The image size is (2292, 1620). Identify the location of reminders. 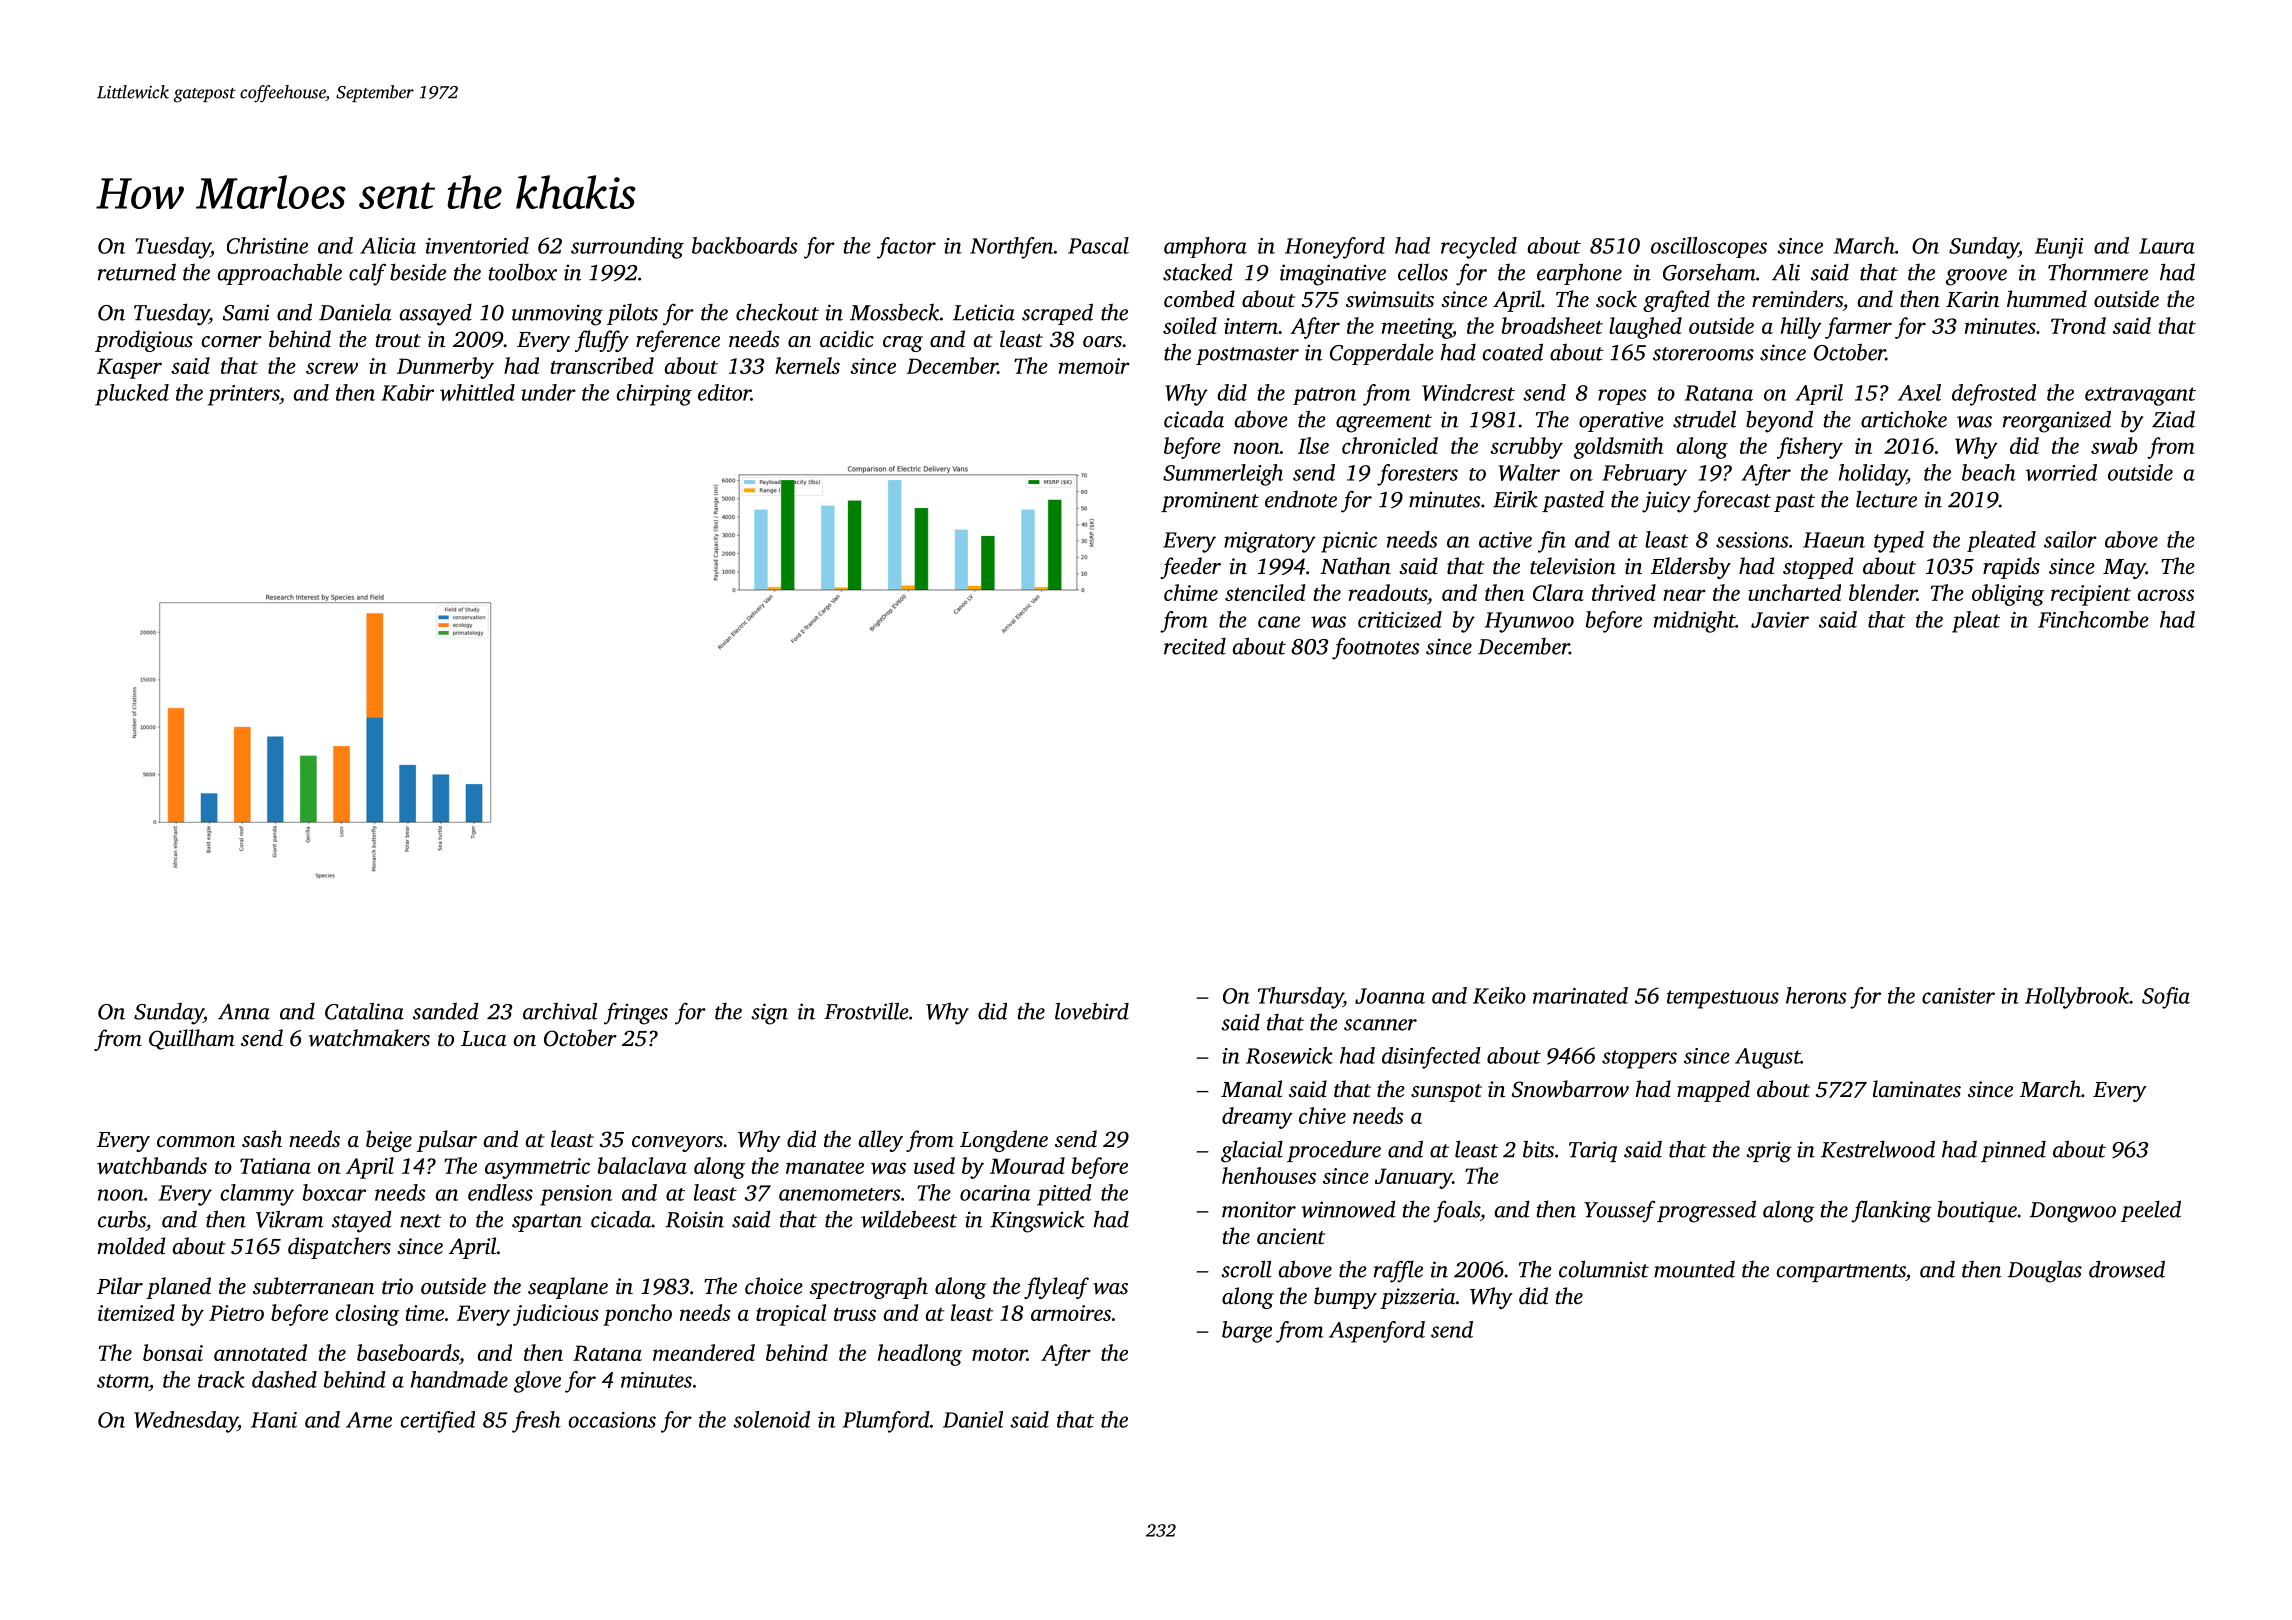
(1797, 299).
